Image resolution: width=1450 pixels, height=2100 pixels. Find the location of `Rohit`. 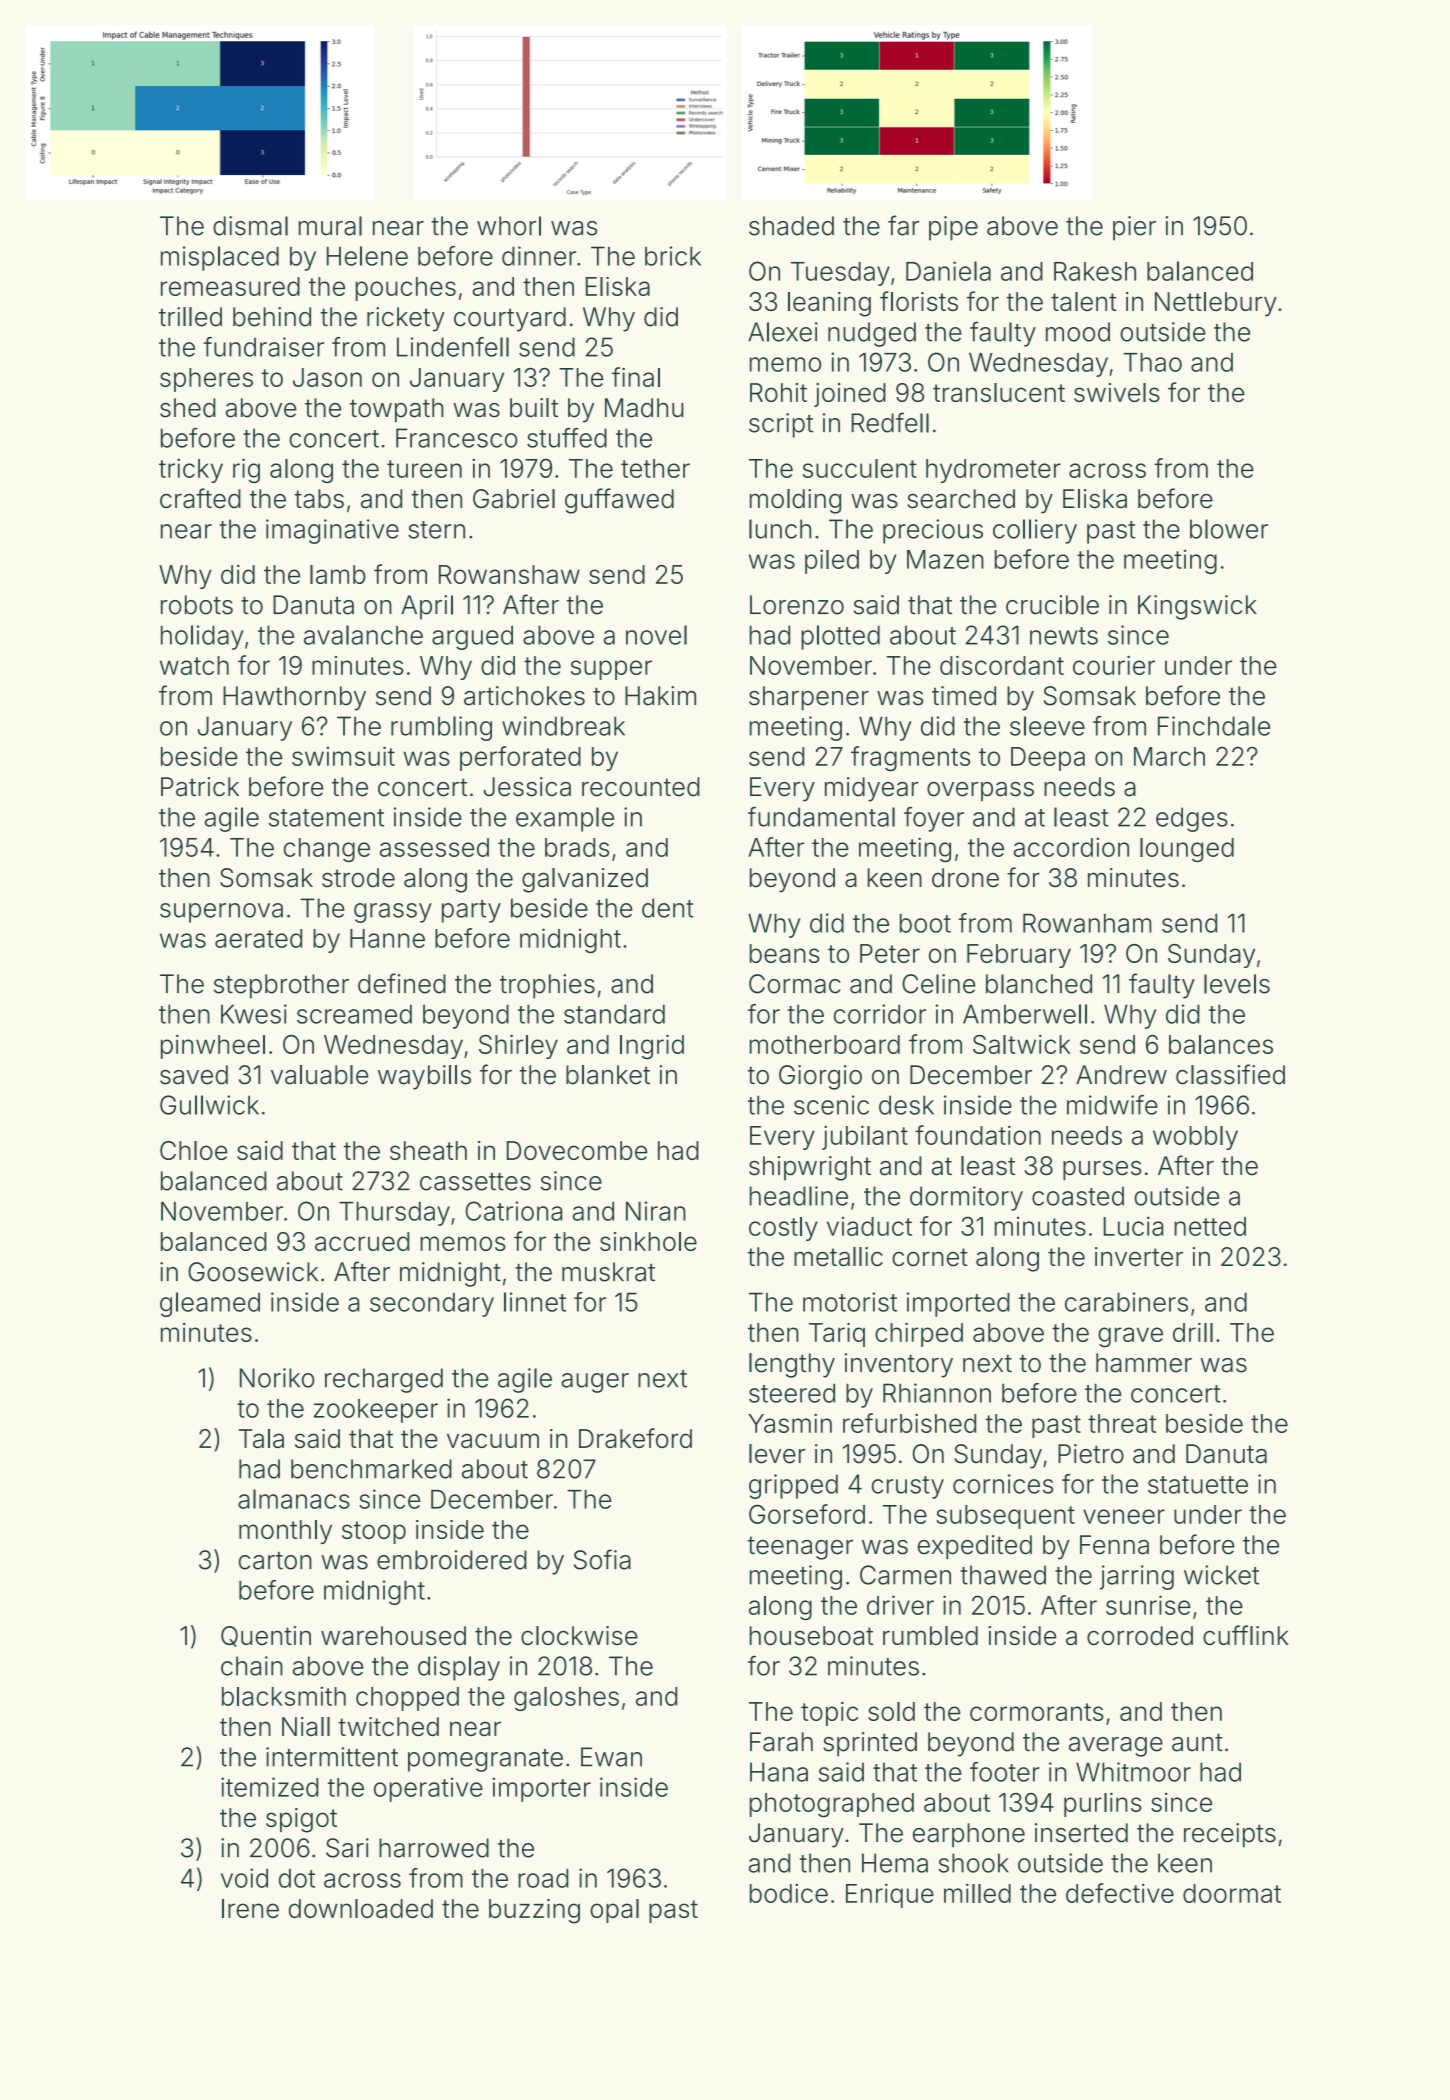

Rohit is located at coordinates (778, 392).
